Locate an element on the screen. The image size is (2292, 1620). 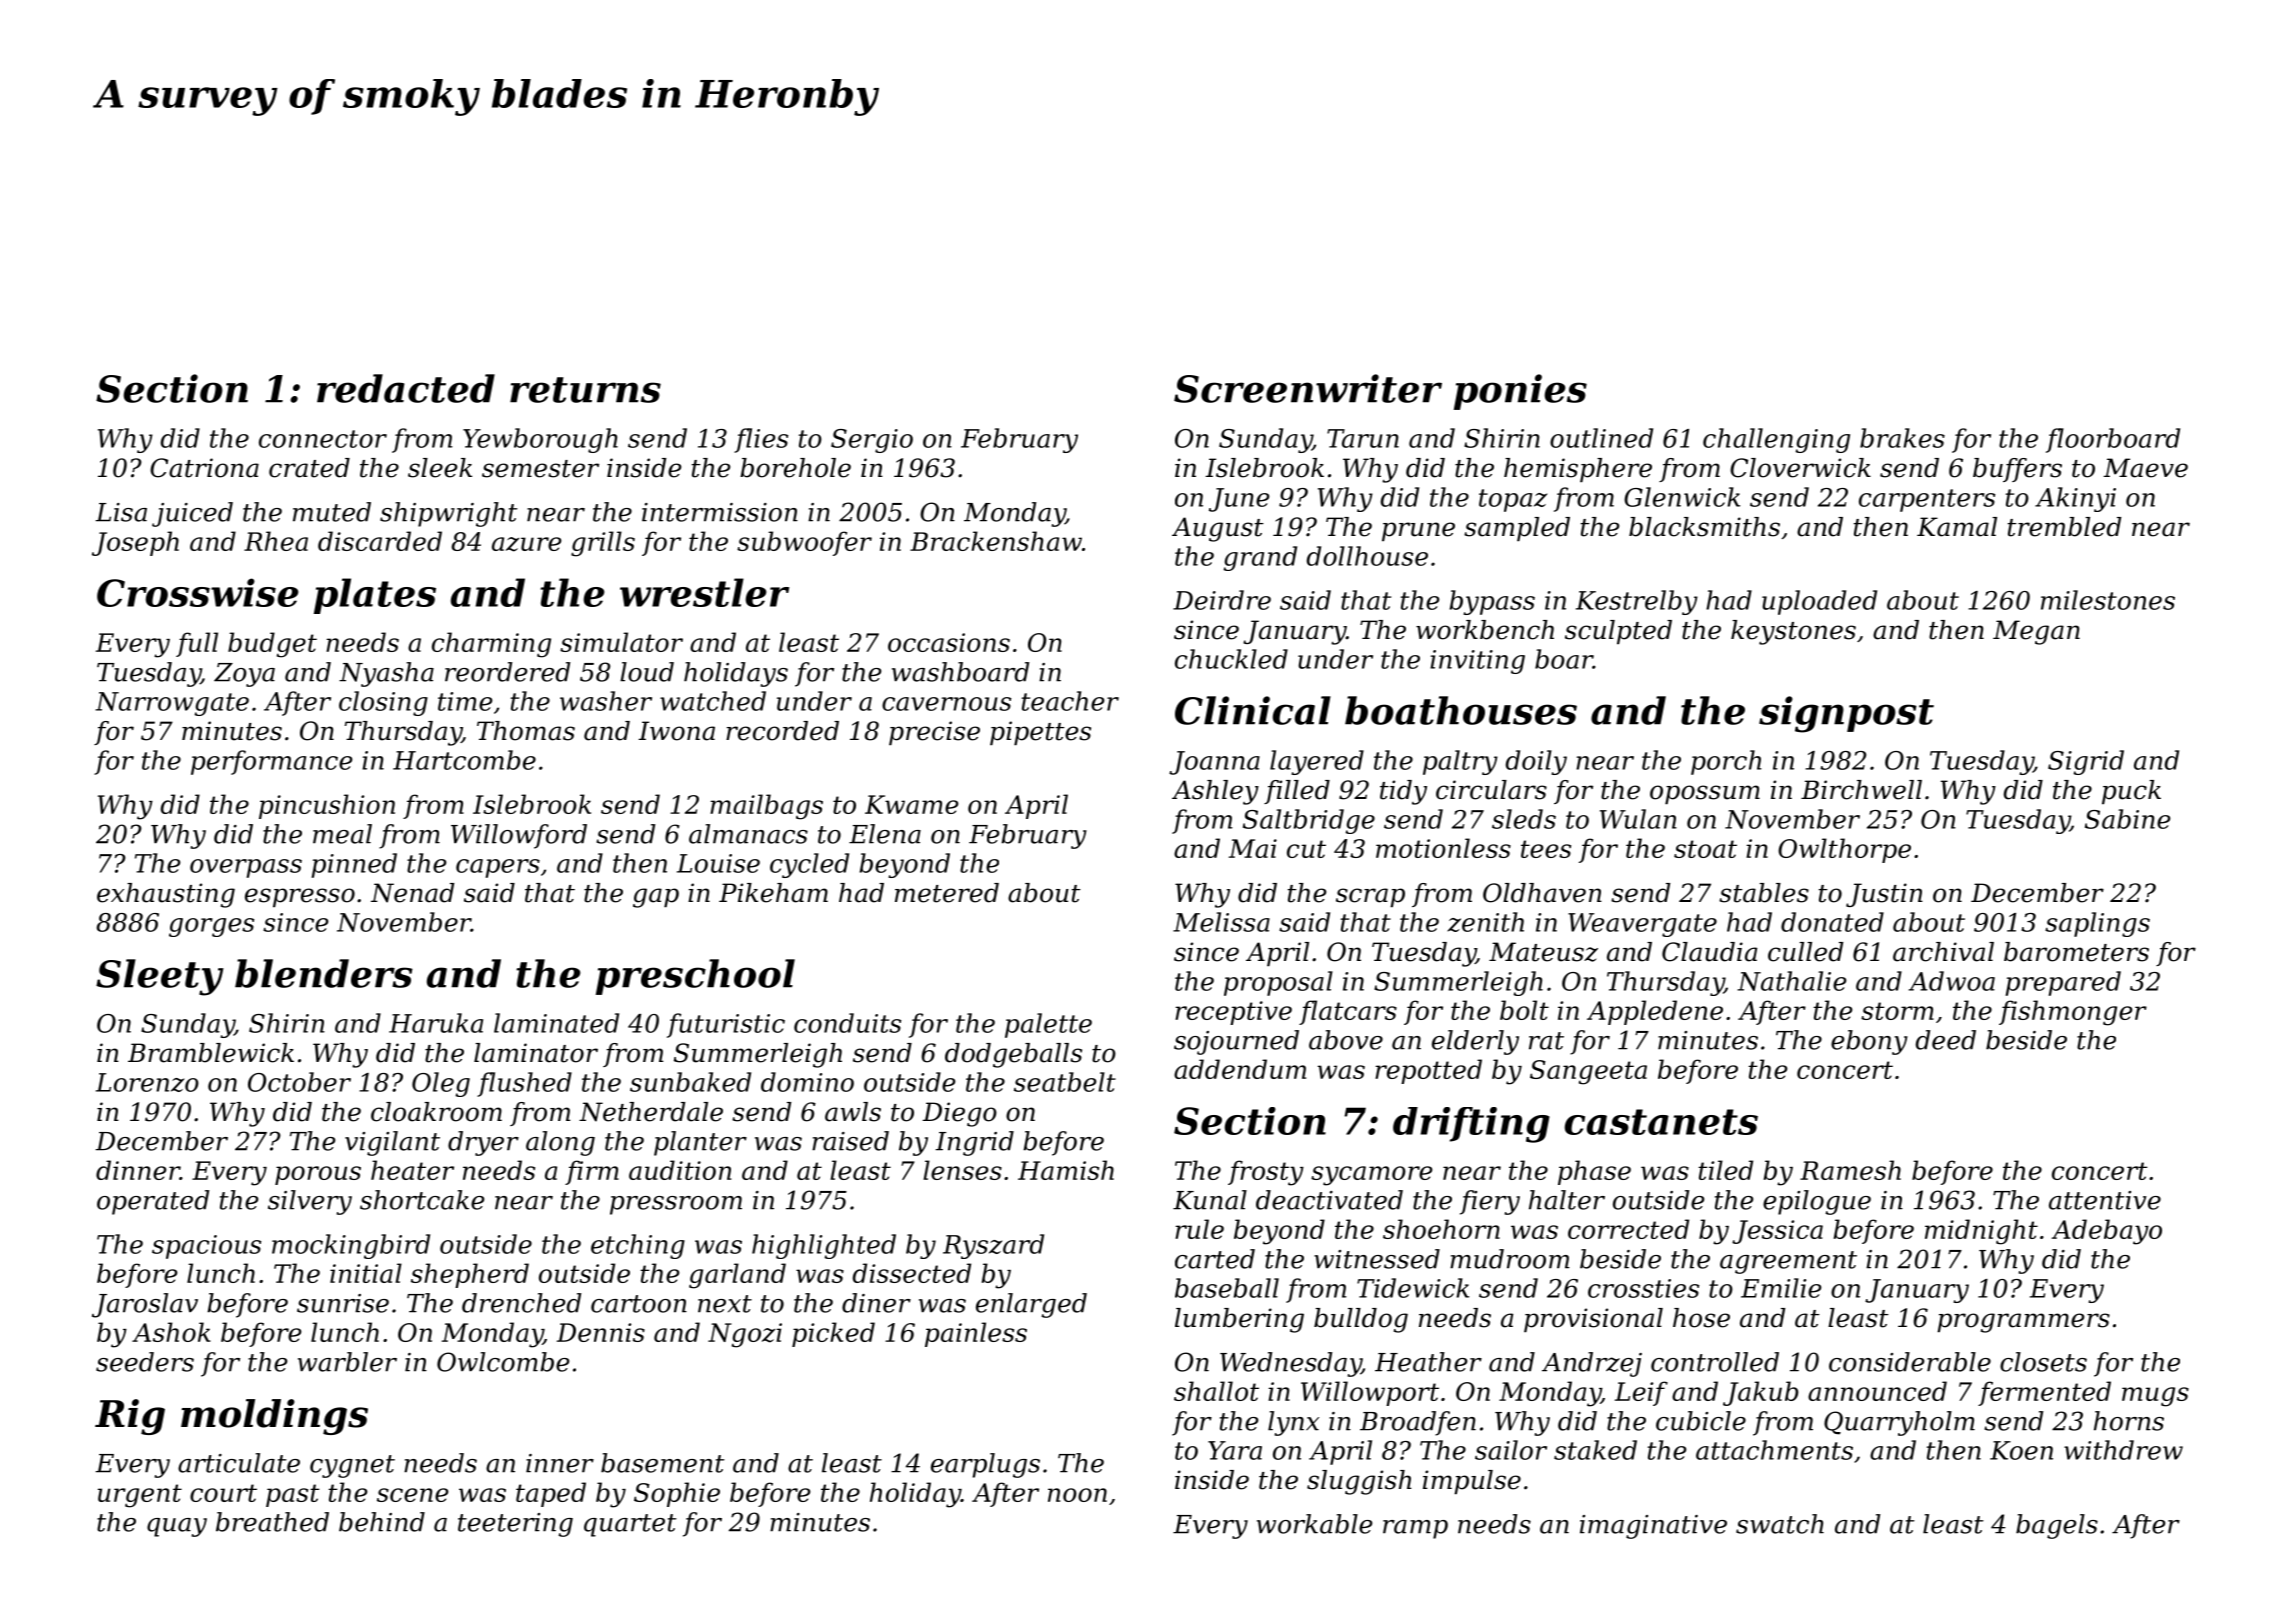
brakes is located at coordinates (1902, 438).
